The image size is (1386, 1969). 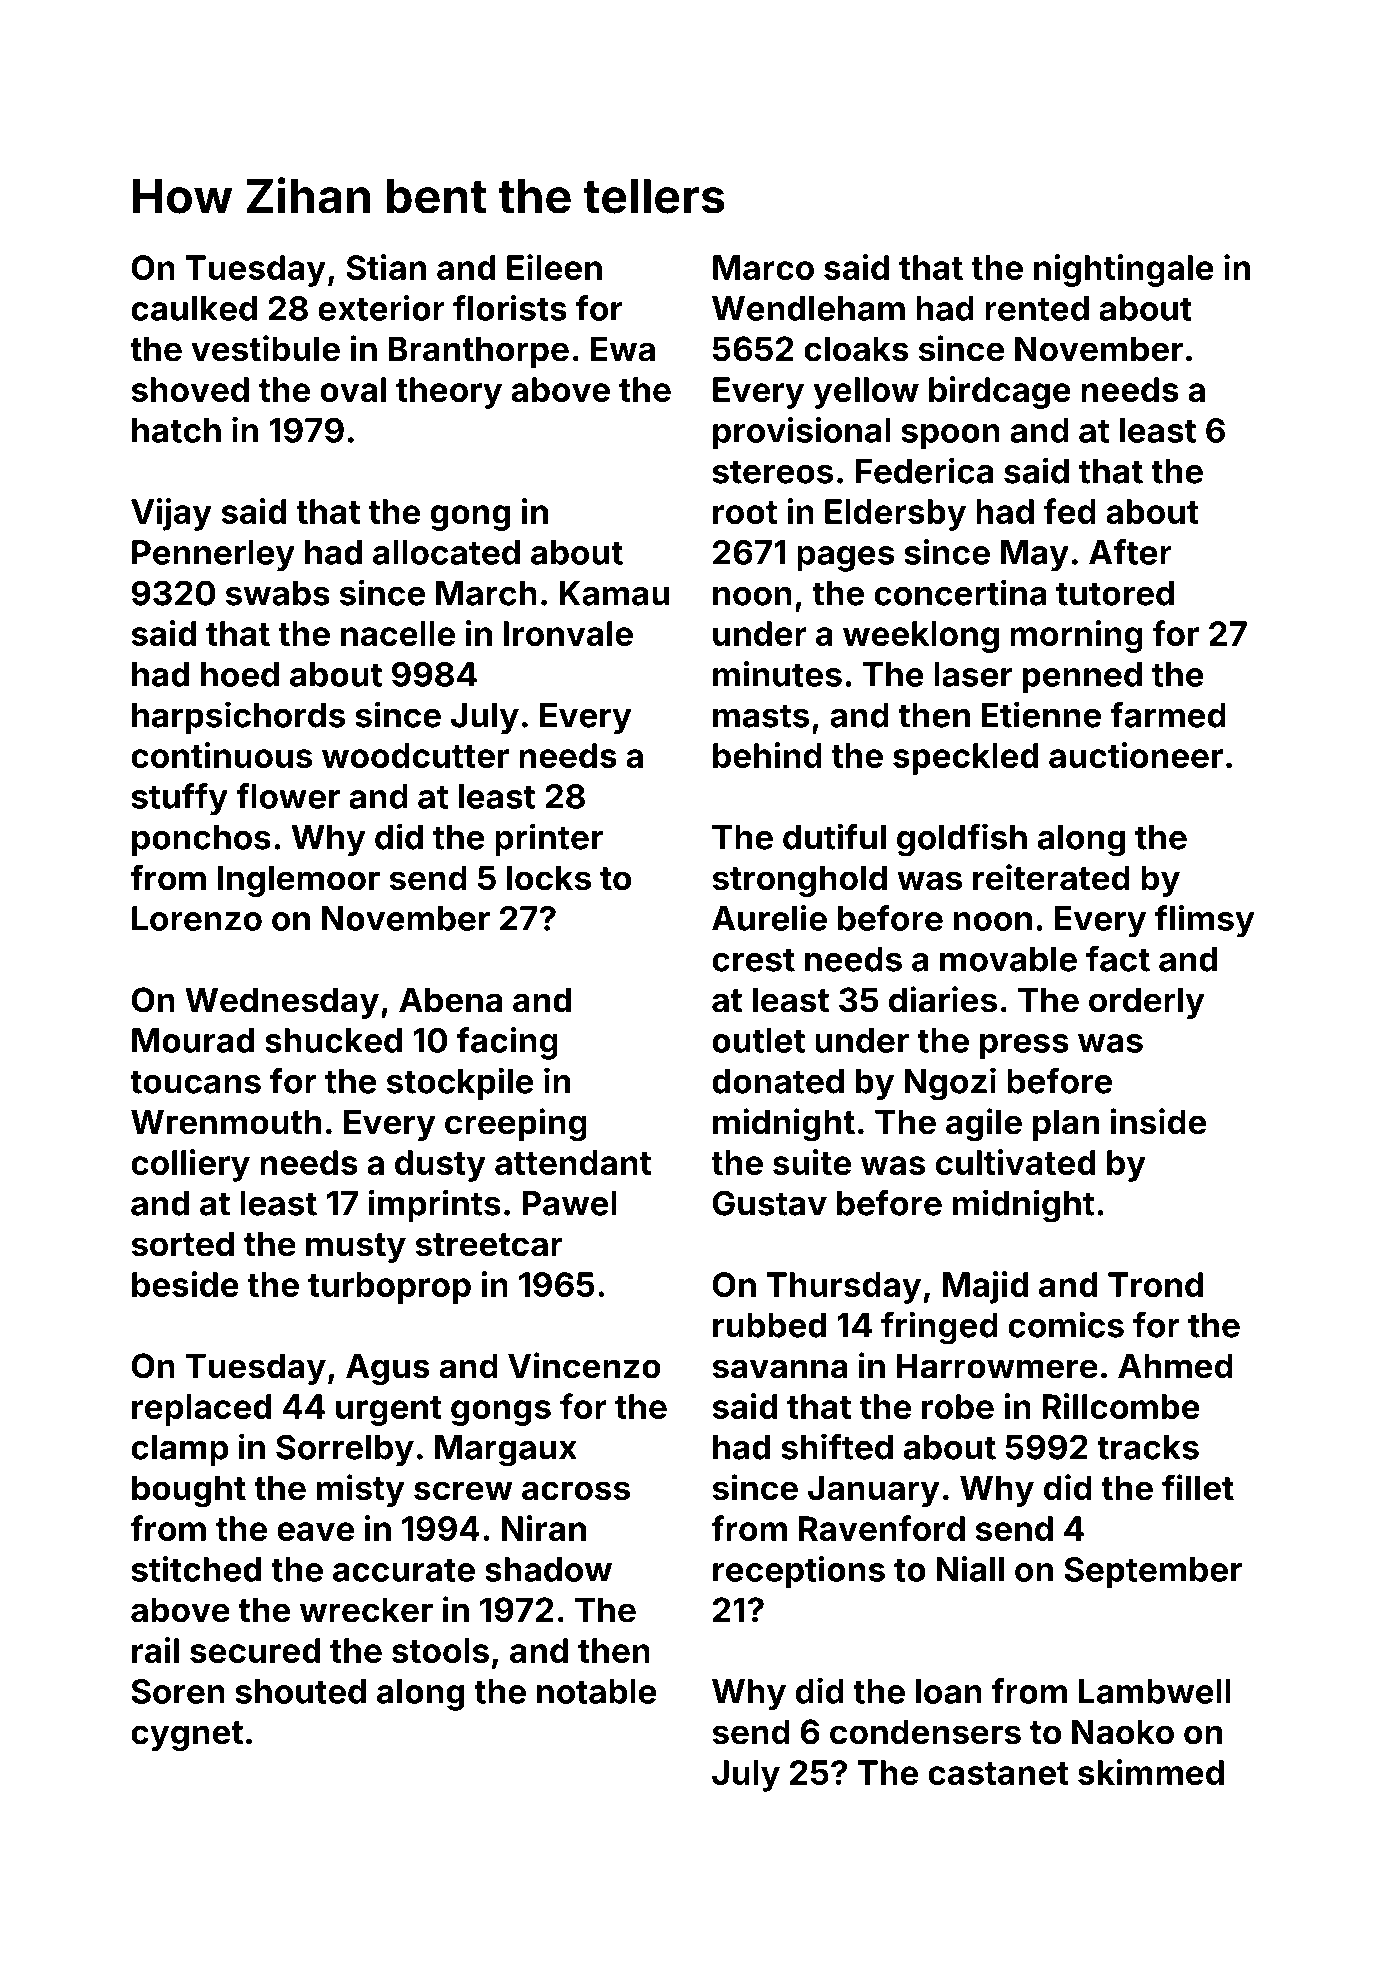 What do you see at coordinates (1158, 1121) in the screenshot?
I see `inside` at bounding box center [1158, 1121].
